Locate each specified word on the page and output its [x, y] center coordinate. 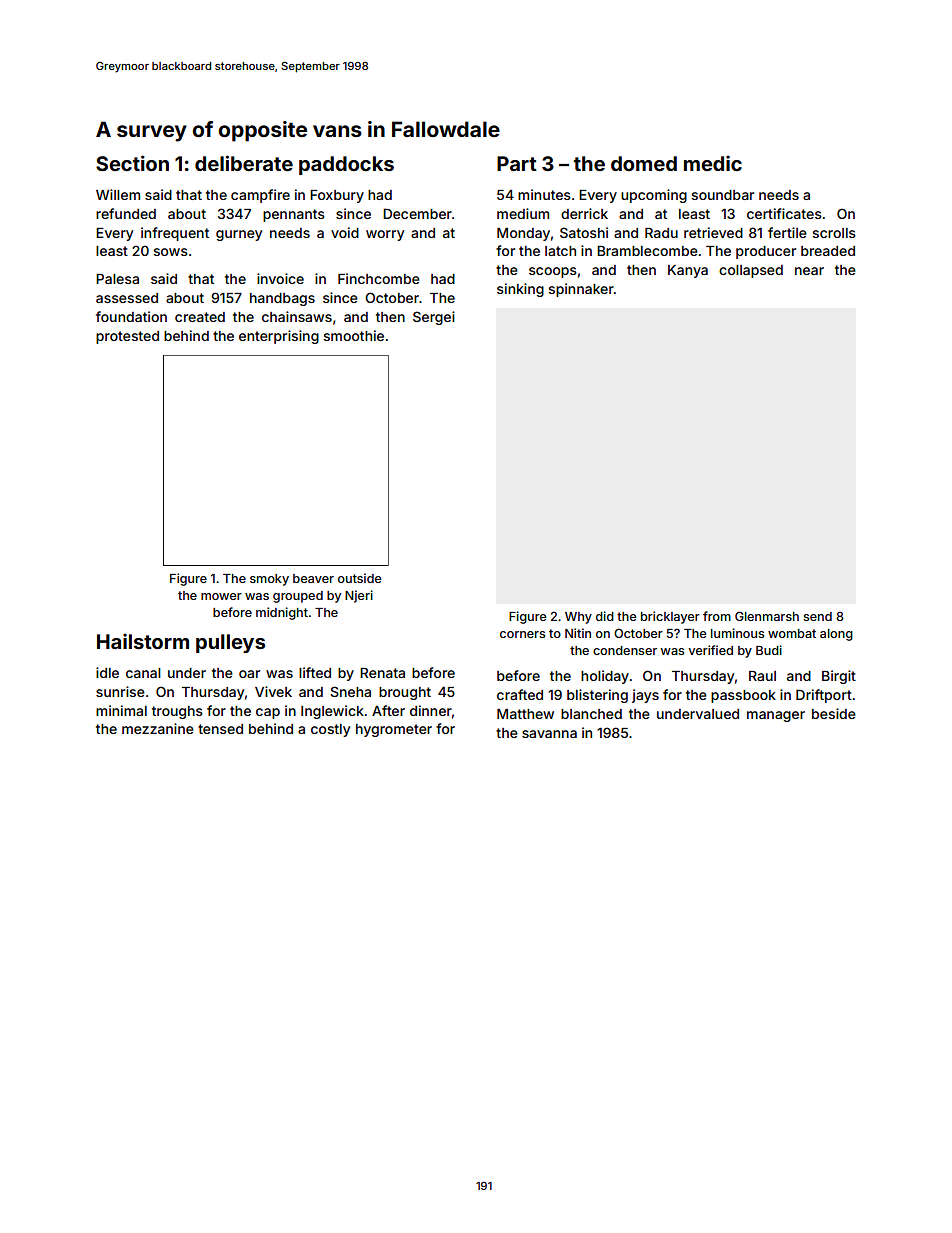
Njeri [359, 596]
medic [713, 163]
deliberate [244, 163]
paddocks [346, 165]
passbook [743, 696]
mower [221, 596]
